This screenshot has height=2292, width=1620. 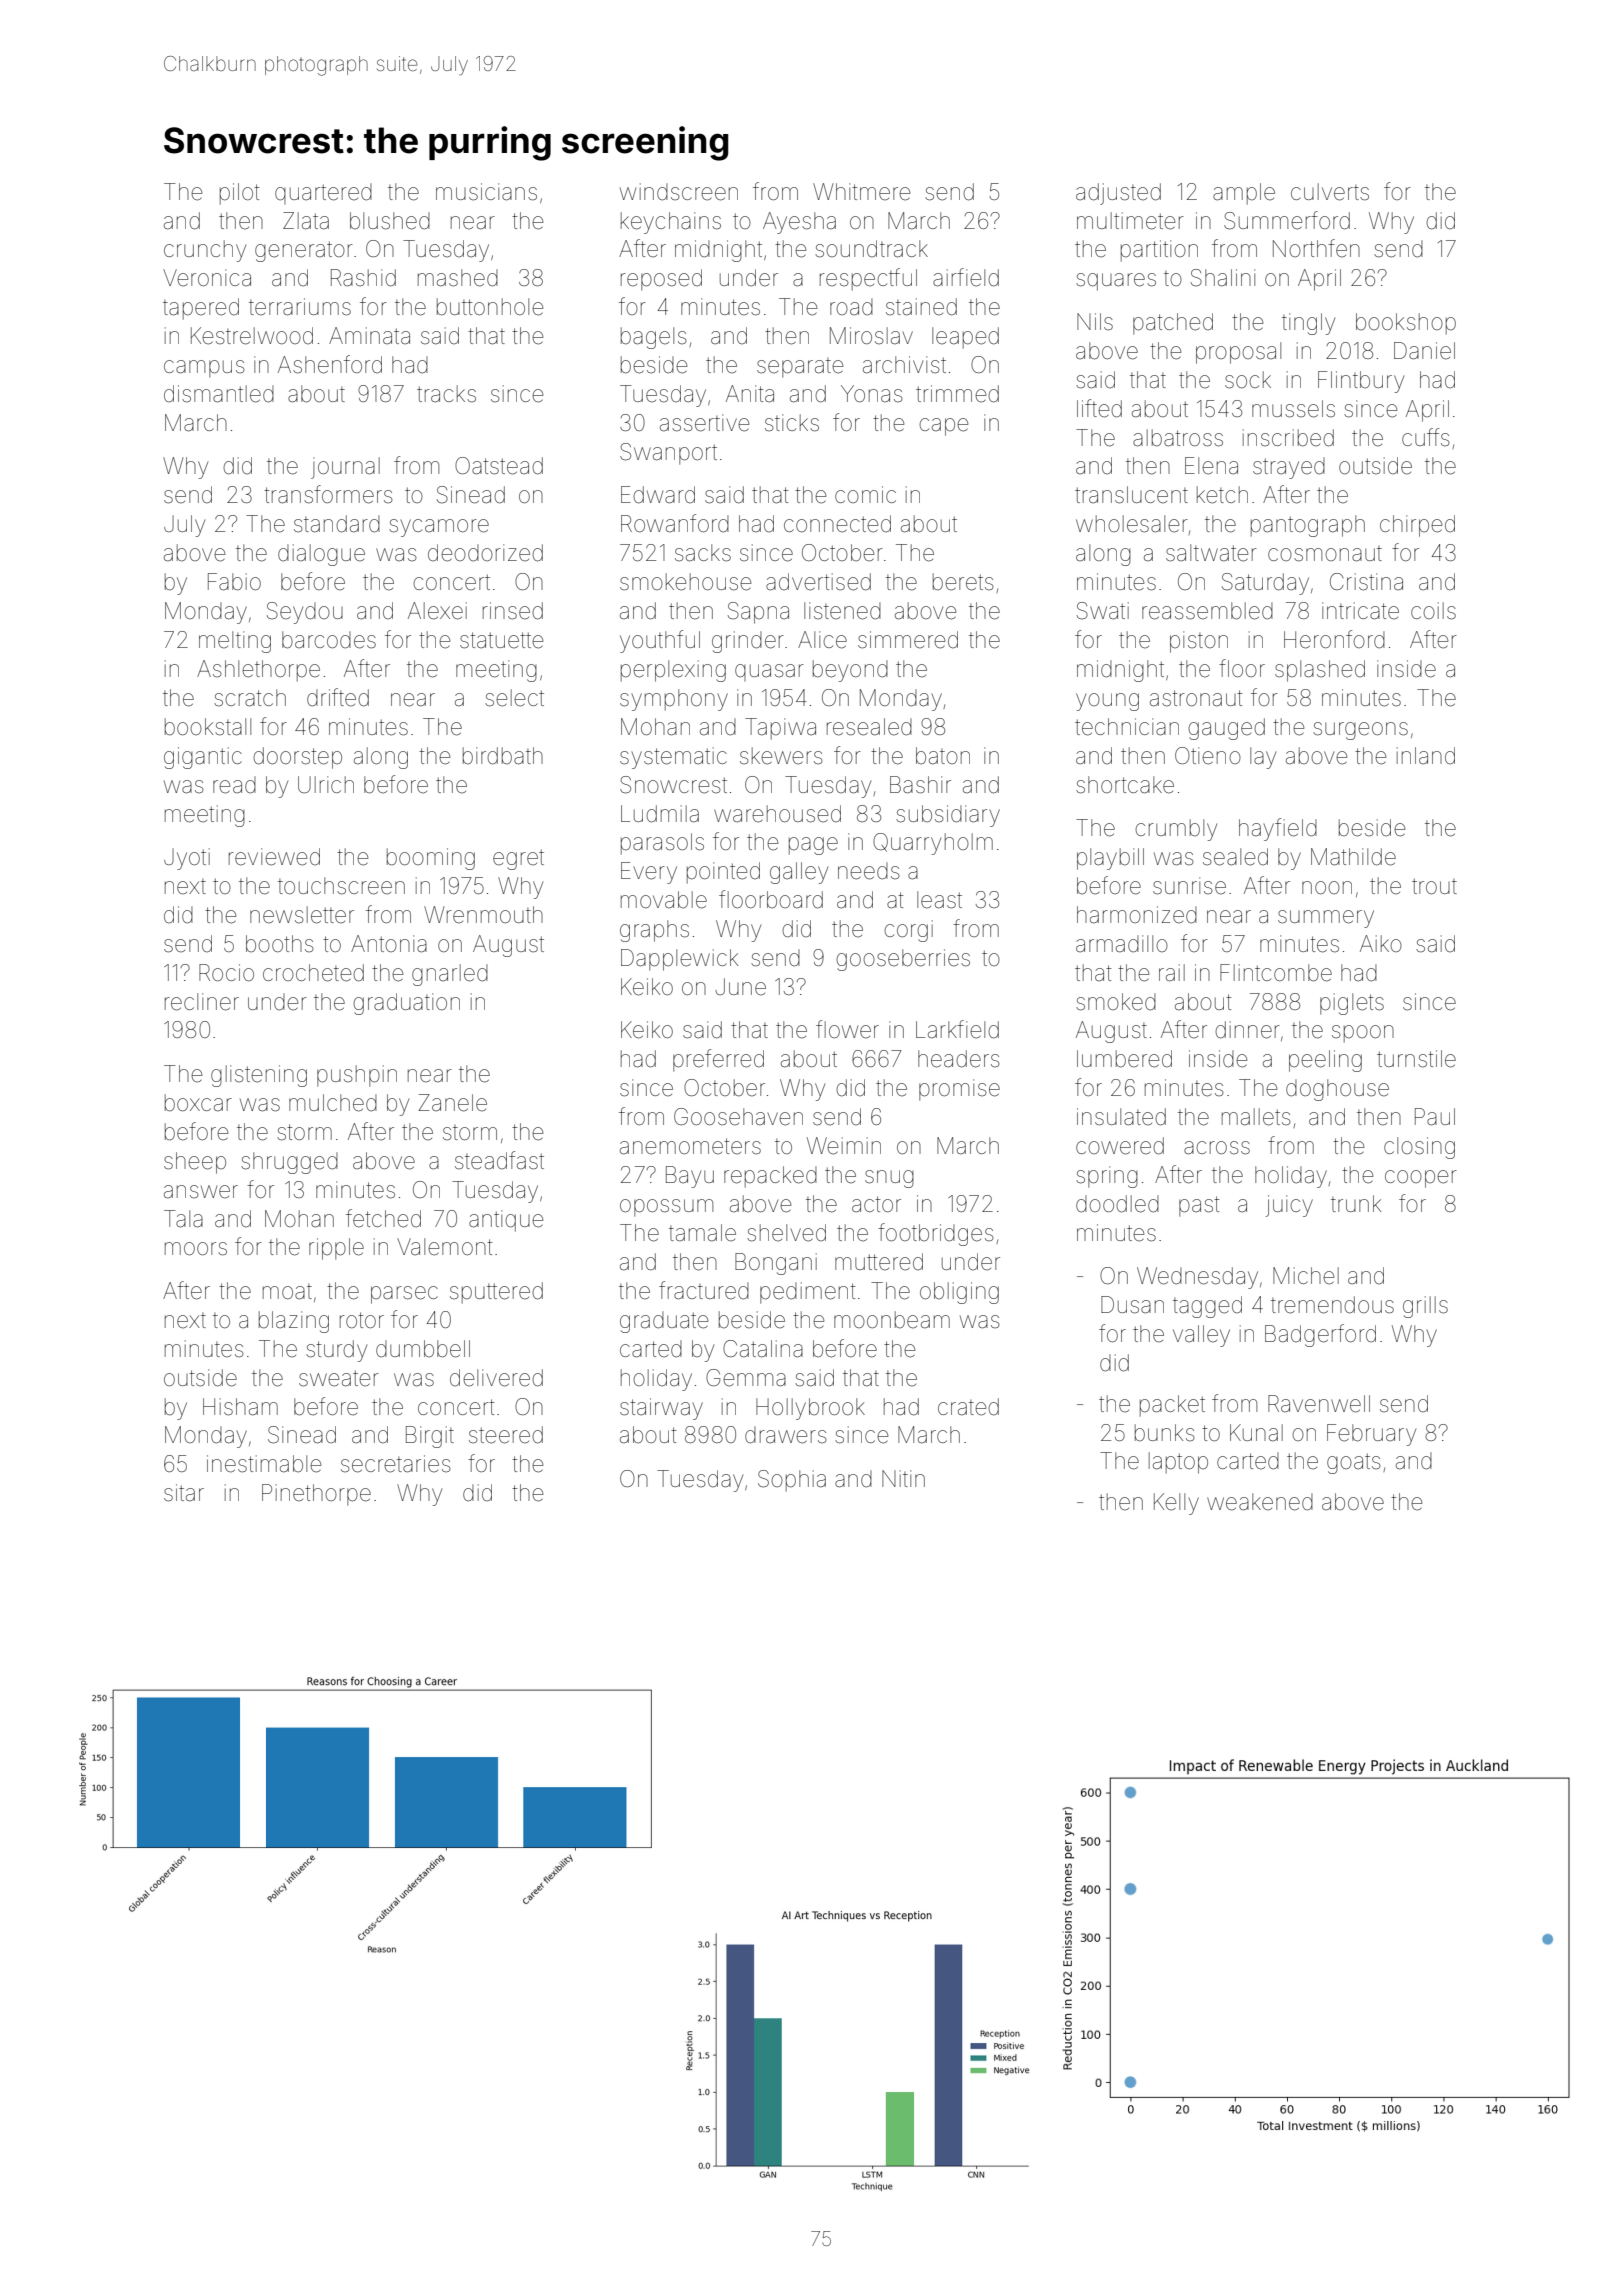 What do you see at coordinates (1103, 611) in the screenshot?
I see `Swati` at bounding box center [1103, 611].
